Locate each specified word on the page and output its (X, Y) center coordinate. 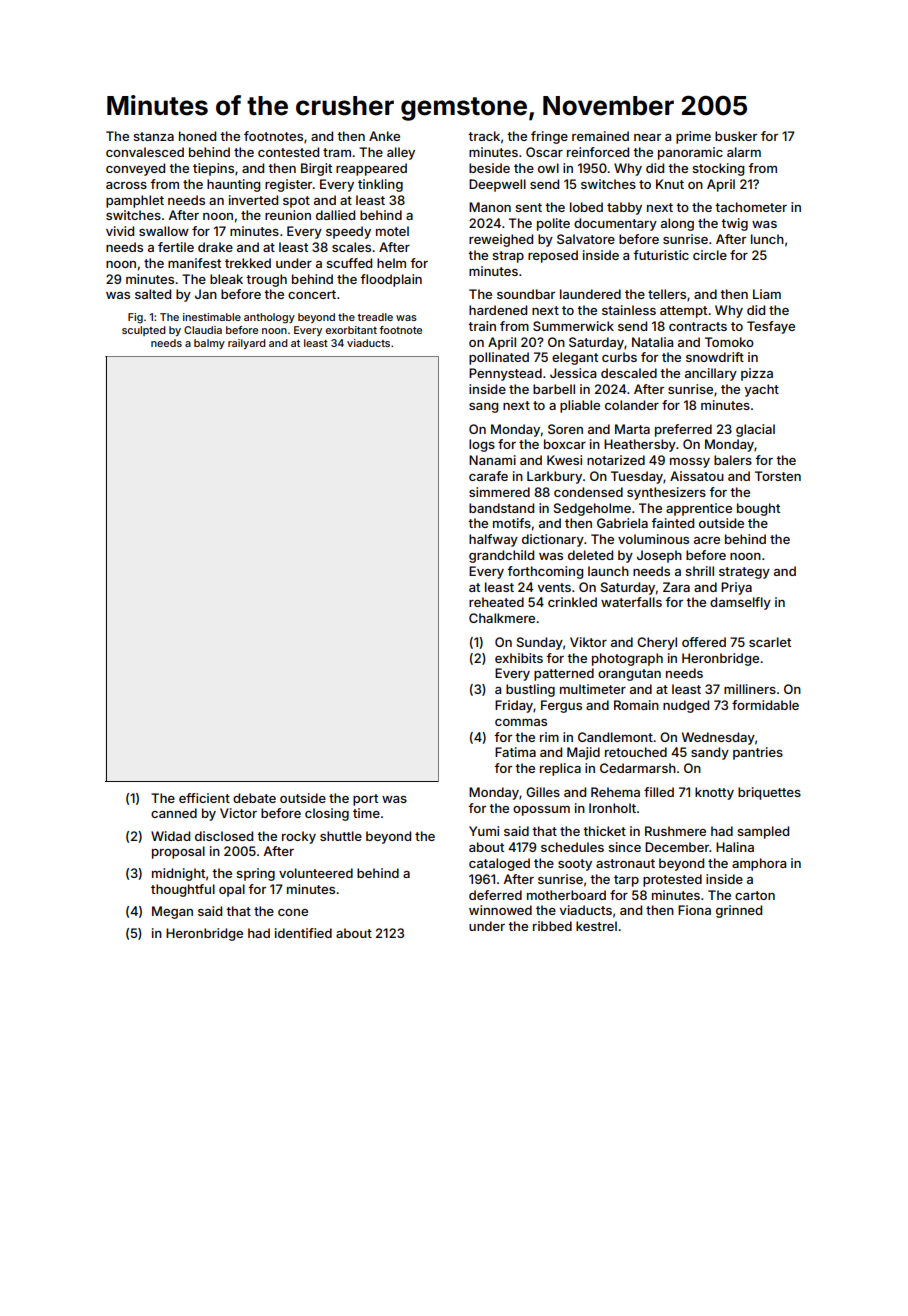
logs (482, 445)
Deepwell (497, 185)
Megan (172, 912)
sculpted (144, 331)
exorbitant (351, 330)
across (126, 185)
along (677, 224)
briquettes (769, 793)
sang (483, 408)
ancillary (711, 374)
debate (254, 798)
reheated (496, 602)
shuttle (341, 836)
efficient (204, 798)
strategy (744, 573)
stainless (629, 310)
